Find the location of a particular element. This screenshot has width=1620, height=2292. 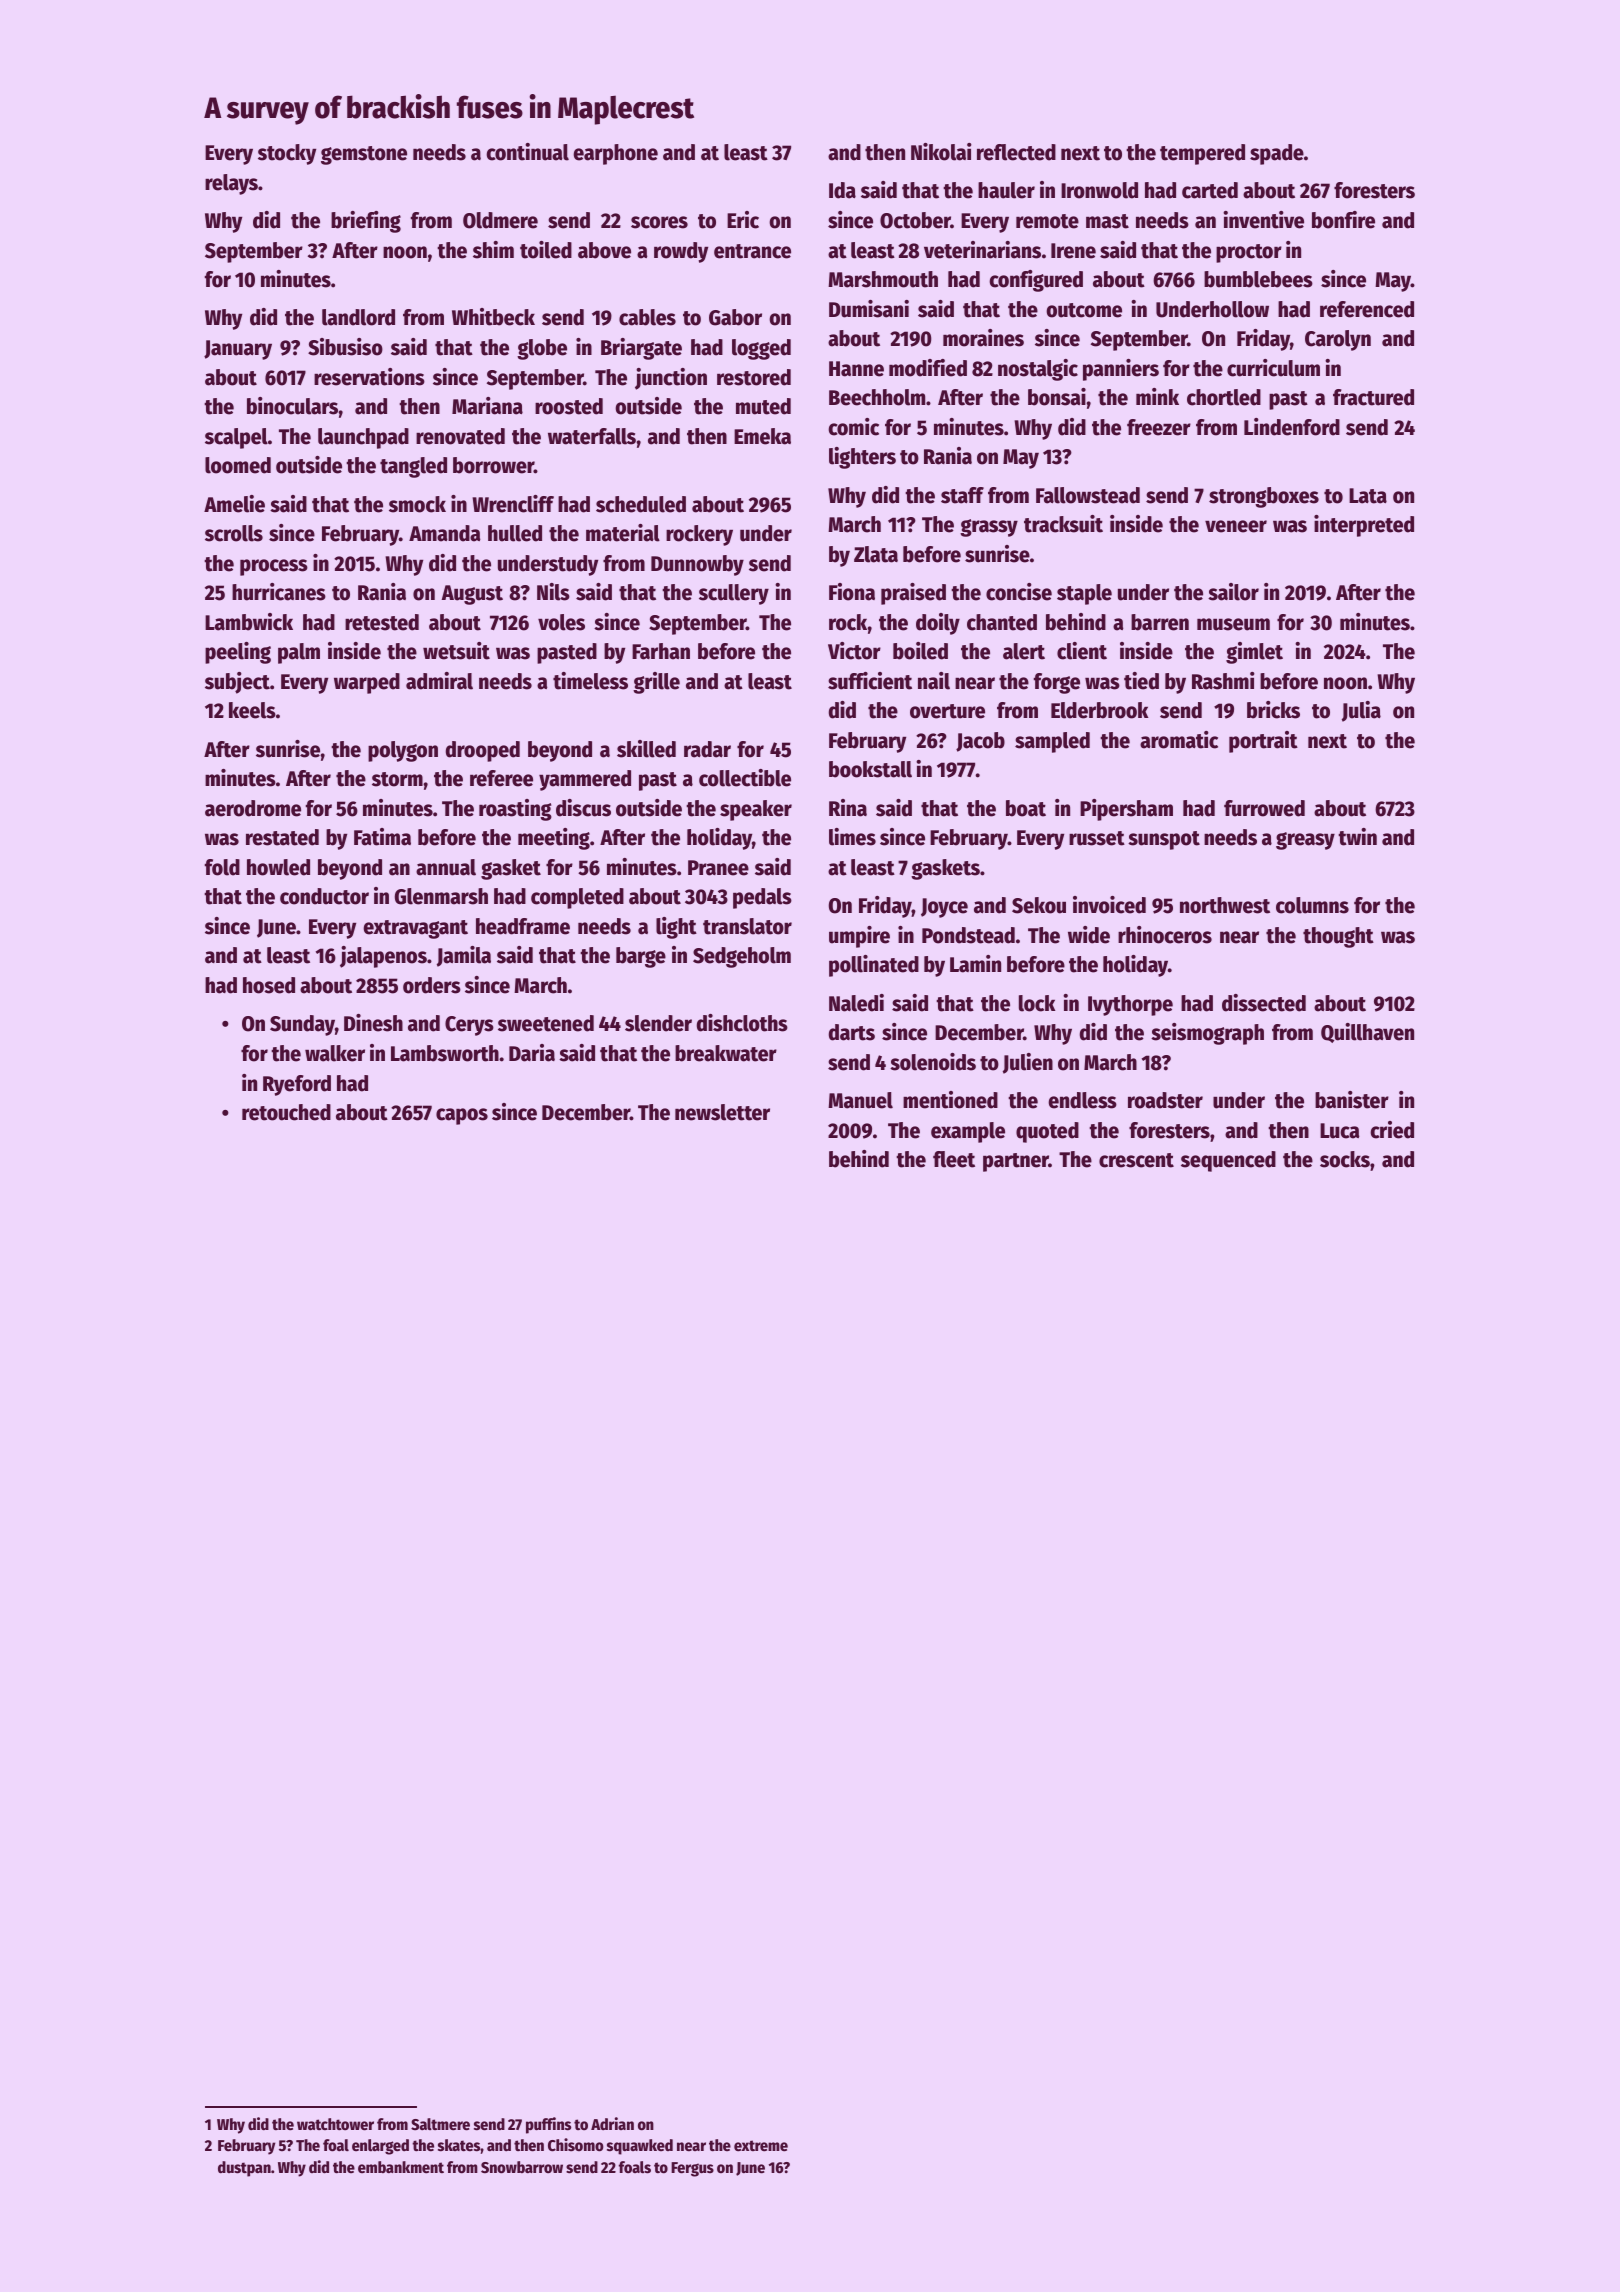

crescent is located at coordinates (1136, 1160).
